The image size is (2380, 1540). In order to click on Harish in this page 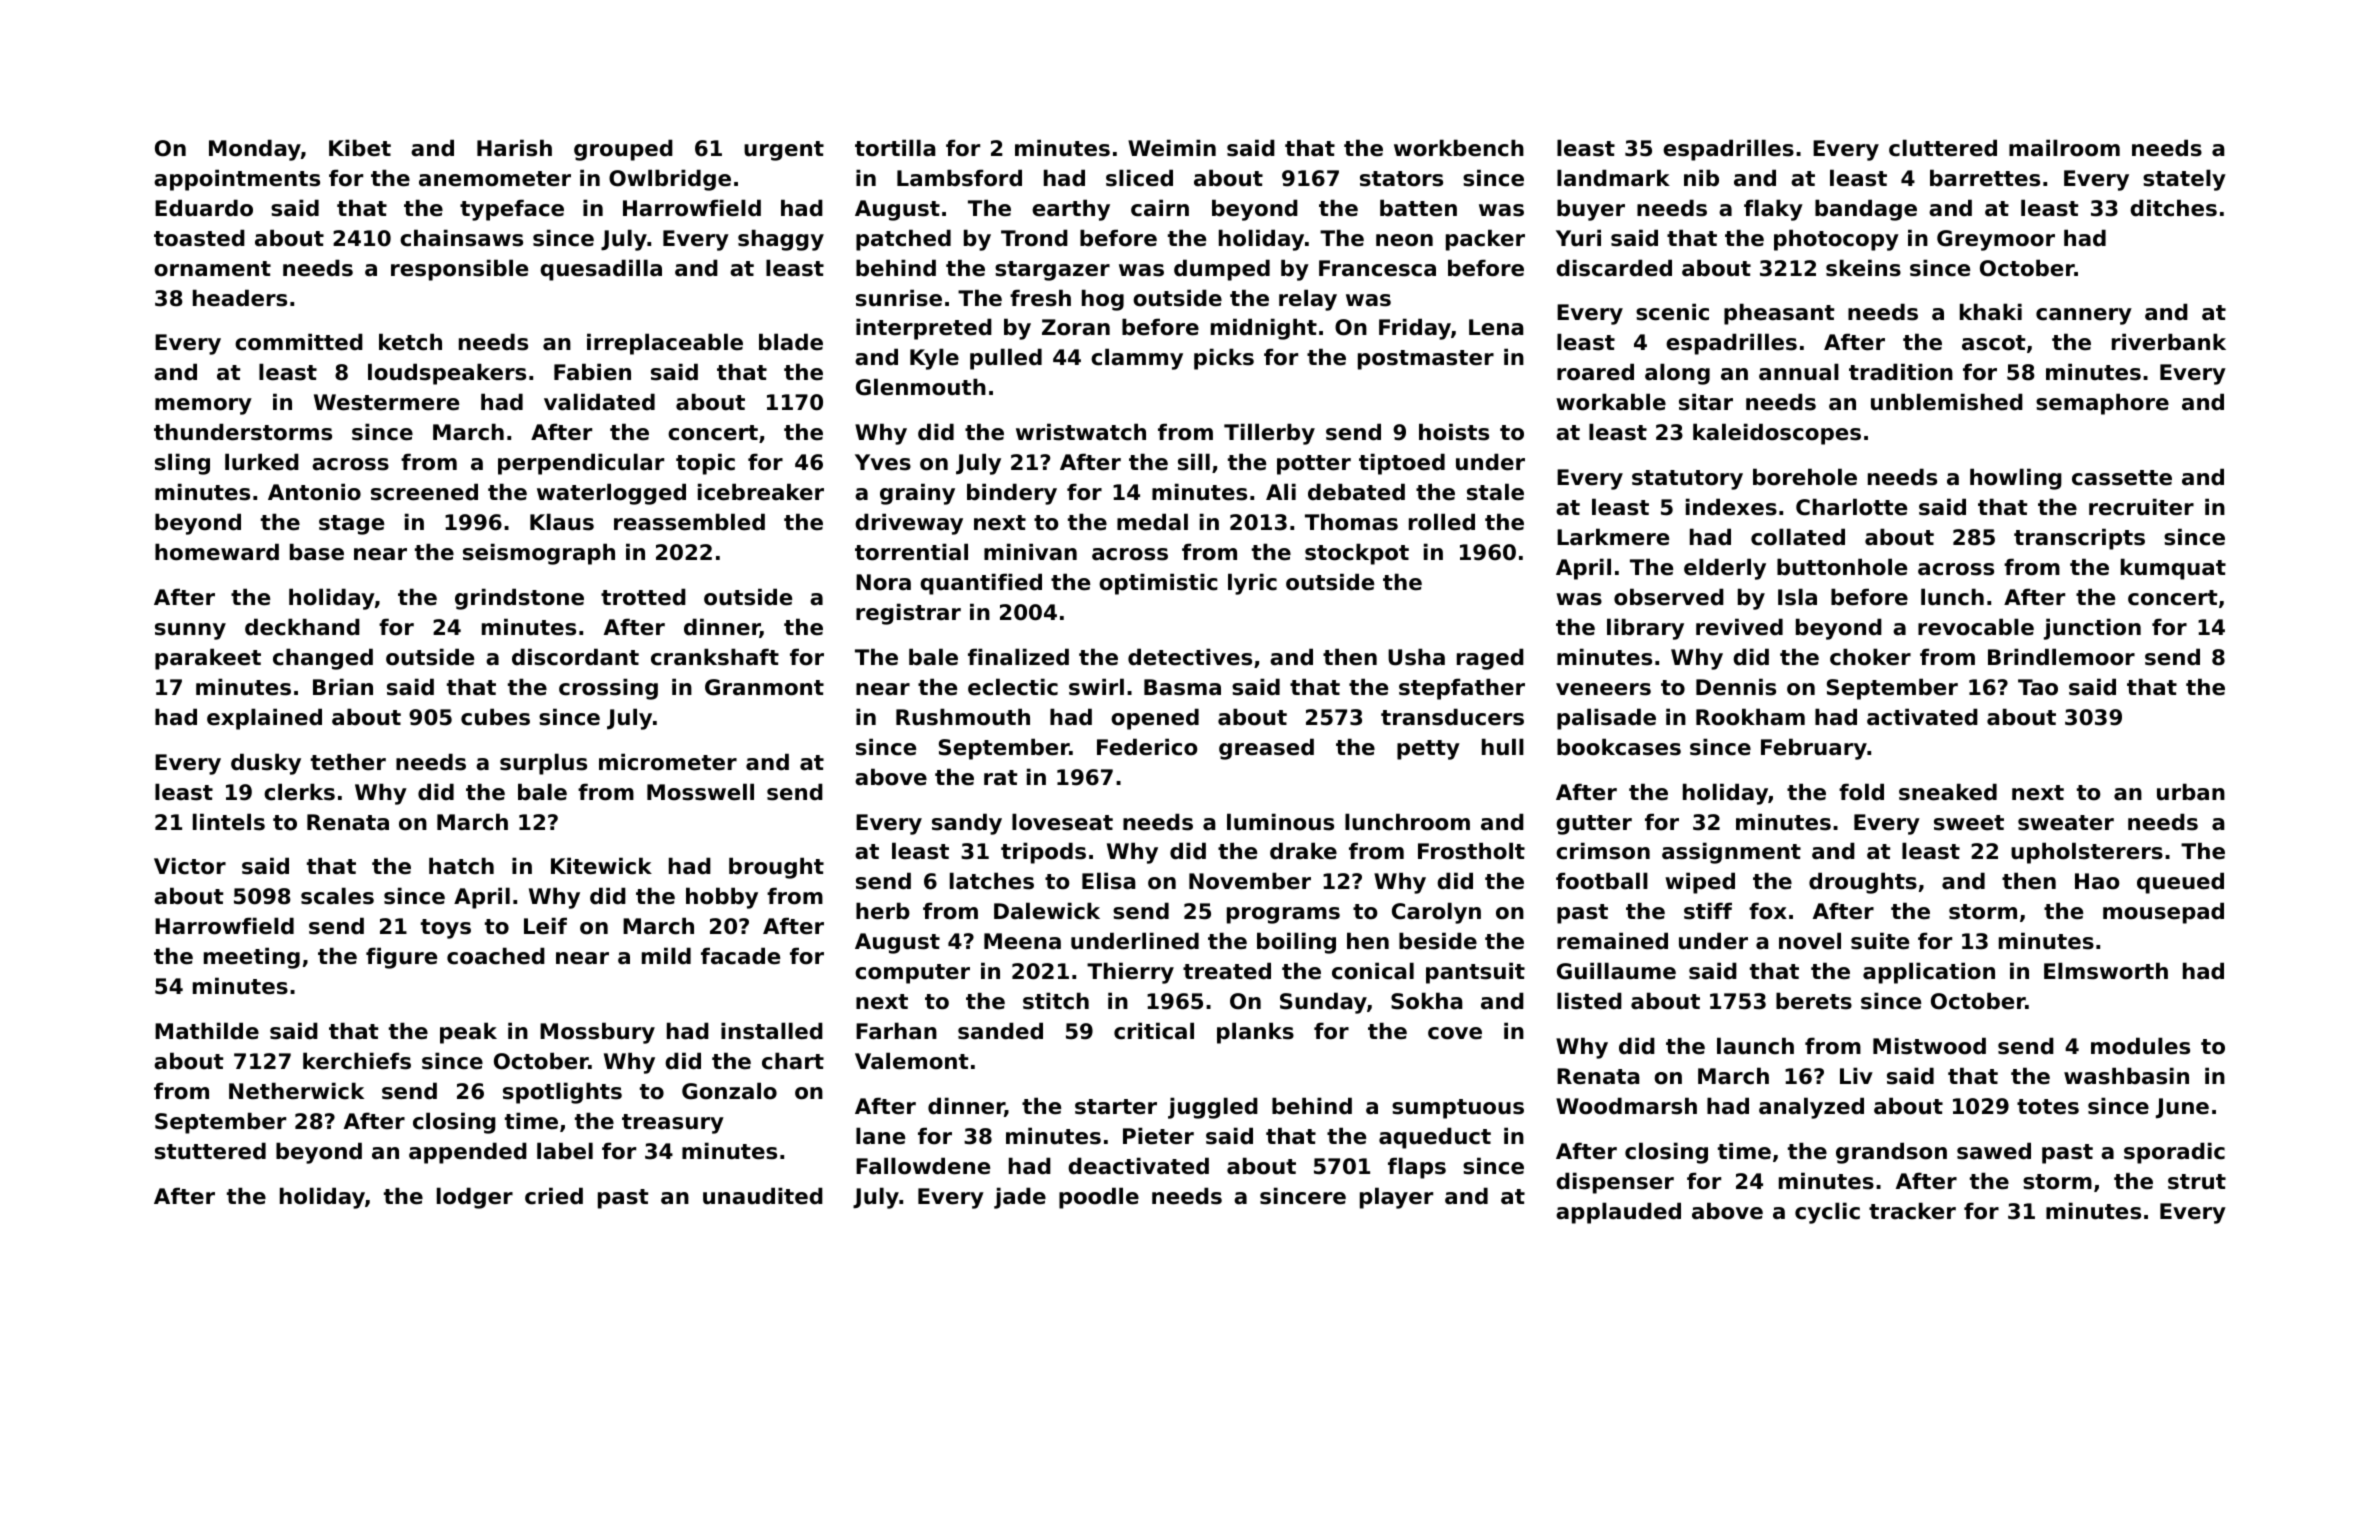, I will do `click(514, 148)`.
